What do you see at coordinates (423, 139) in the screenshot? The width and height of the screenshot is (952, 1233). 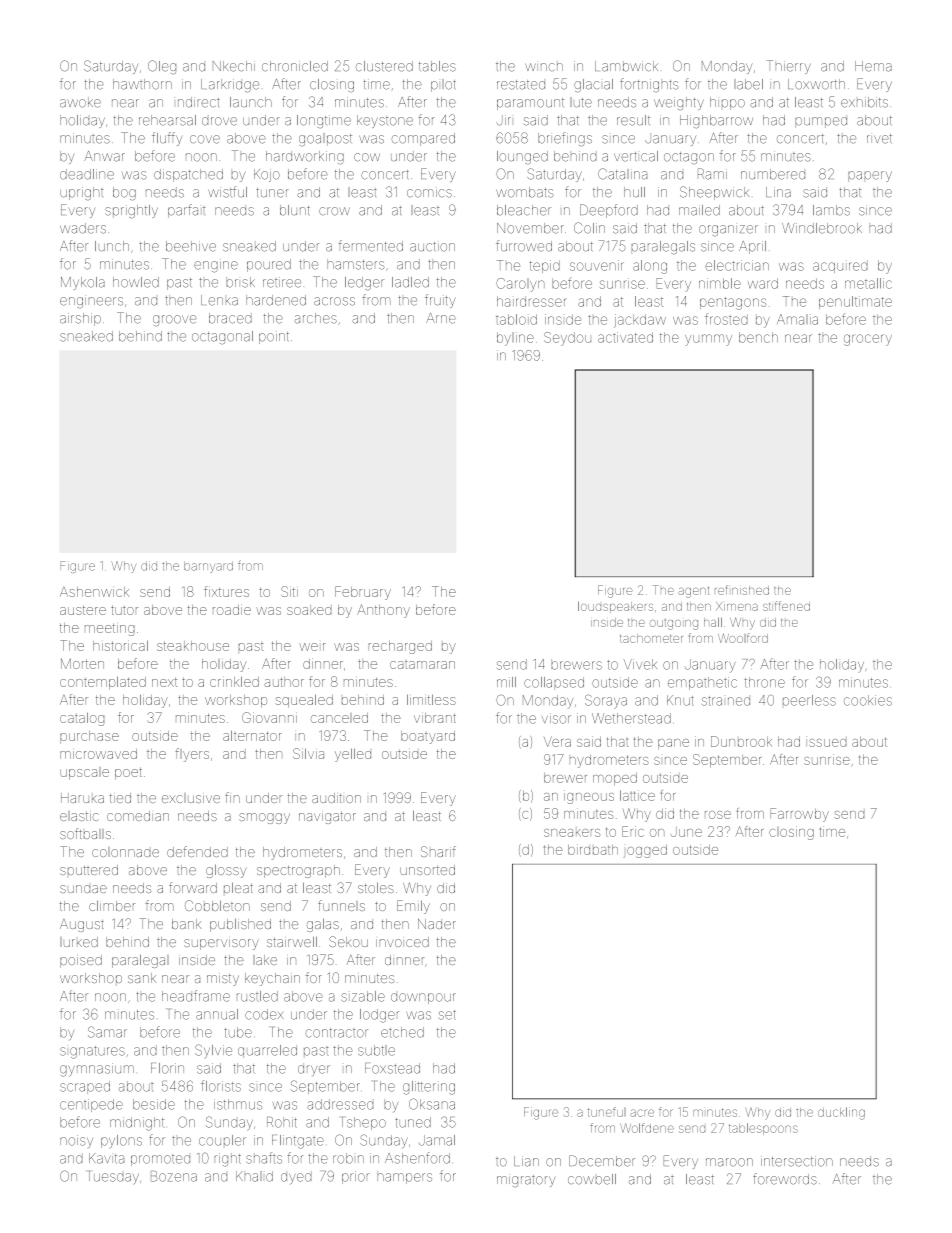 I see `compared` at bounding box center [423, 139].
